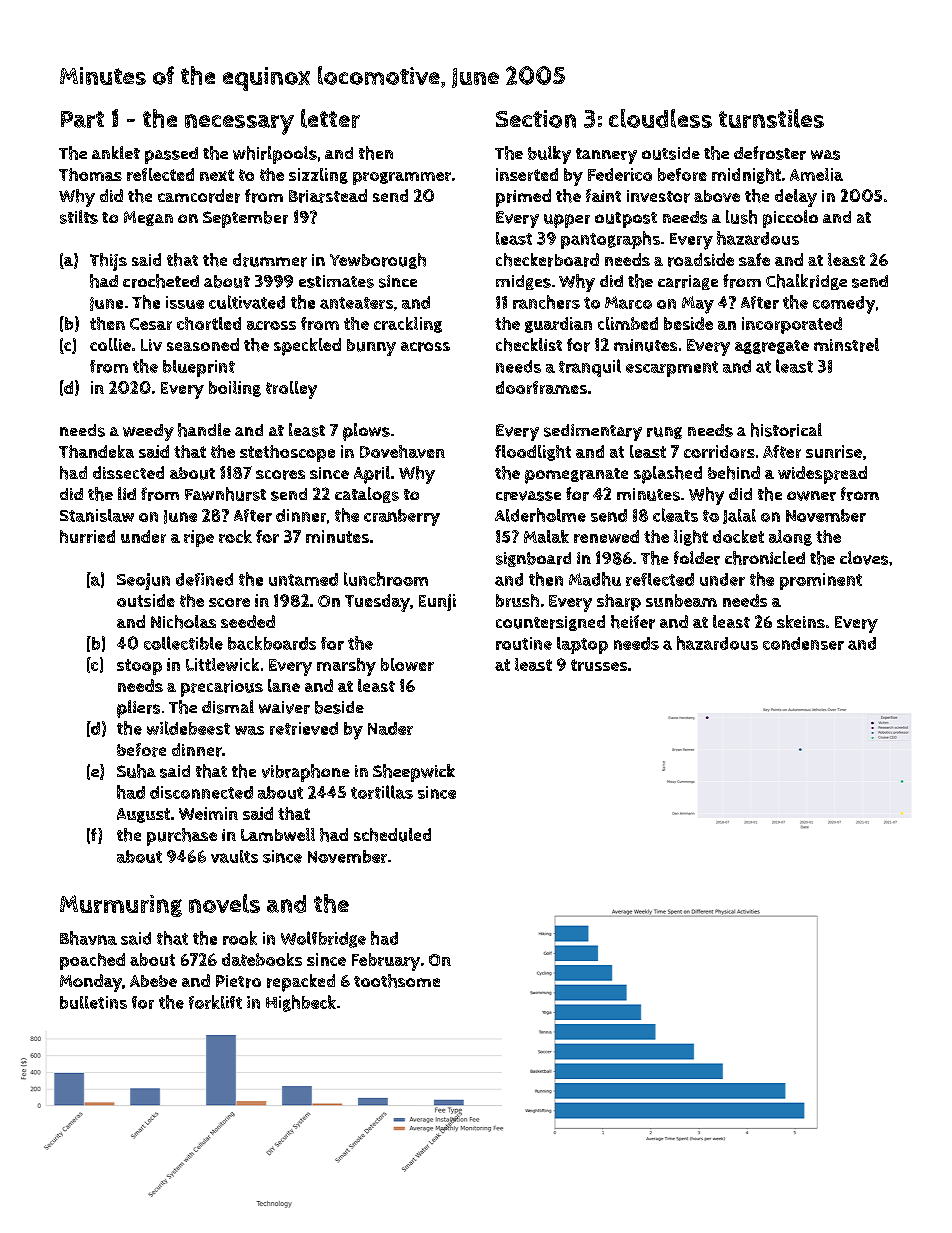 Image resolution: width=952 pixels, height=1233 pixels. I want to click on Section, so click(536, 119).
